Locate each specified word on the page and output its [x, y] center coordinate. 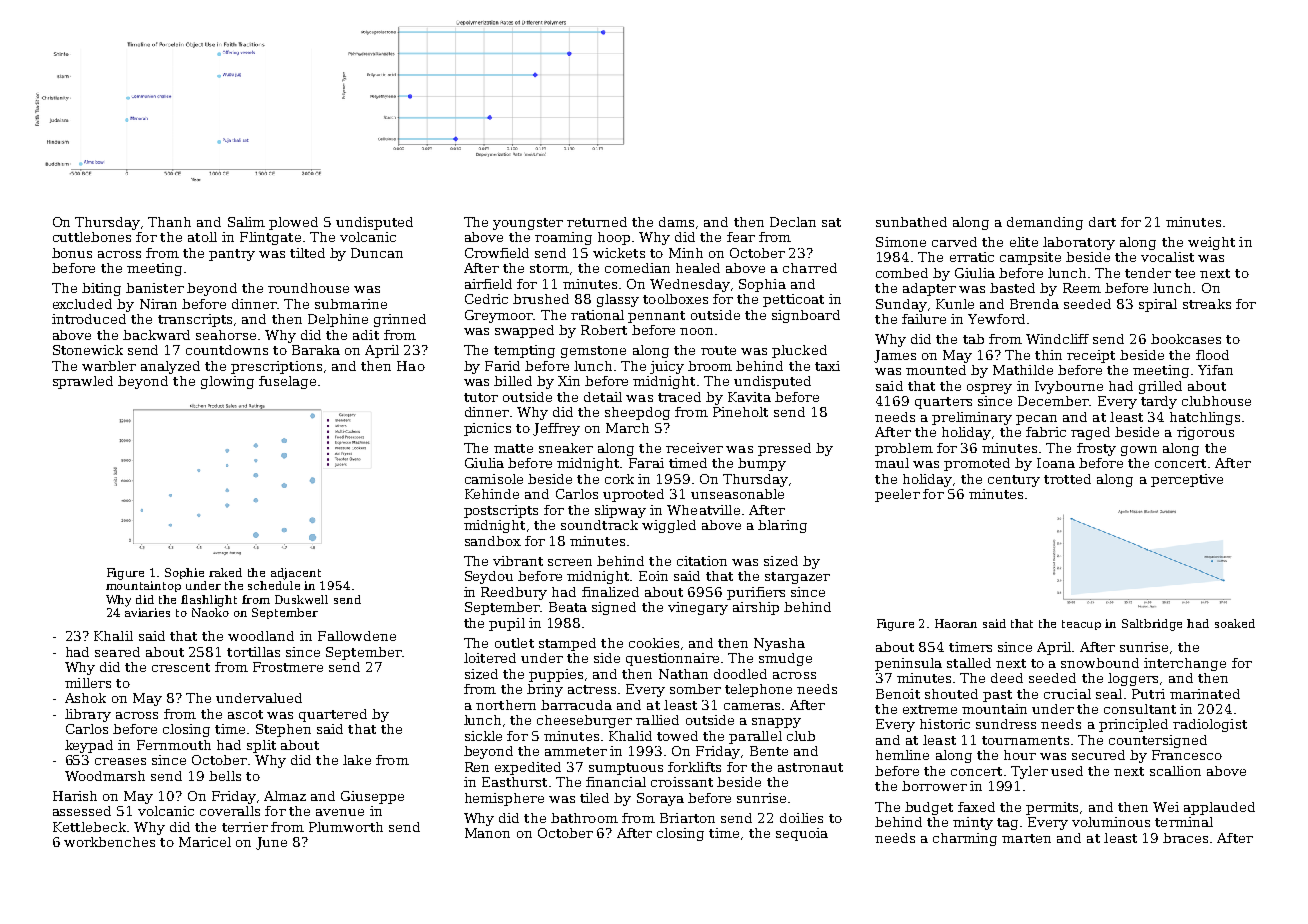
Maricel [205, 842]
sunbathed [911, 222]
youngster [528, 224]
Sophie [184, 573]
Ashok [85, 698]
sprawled [83, 382]
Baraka [316, 350]
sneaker [566, 448]
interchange [1185, 664]
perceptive [1187, 480]
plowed [293, 223]
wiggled [669, 526]
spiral [1158, 305]
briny [545, 690]
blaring [782, 526]
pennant [656, 317]
